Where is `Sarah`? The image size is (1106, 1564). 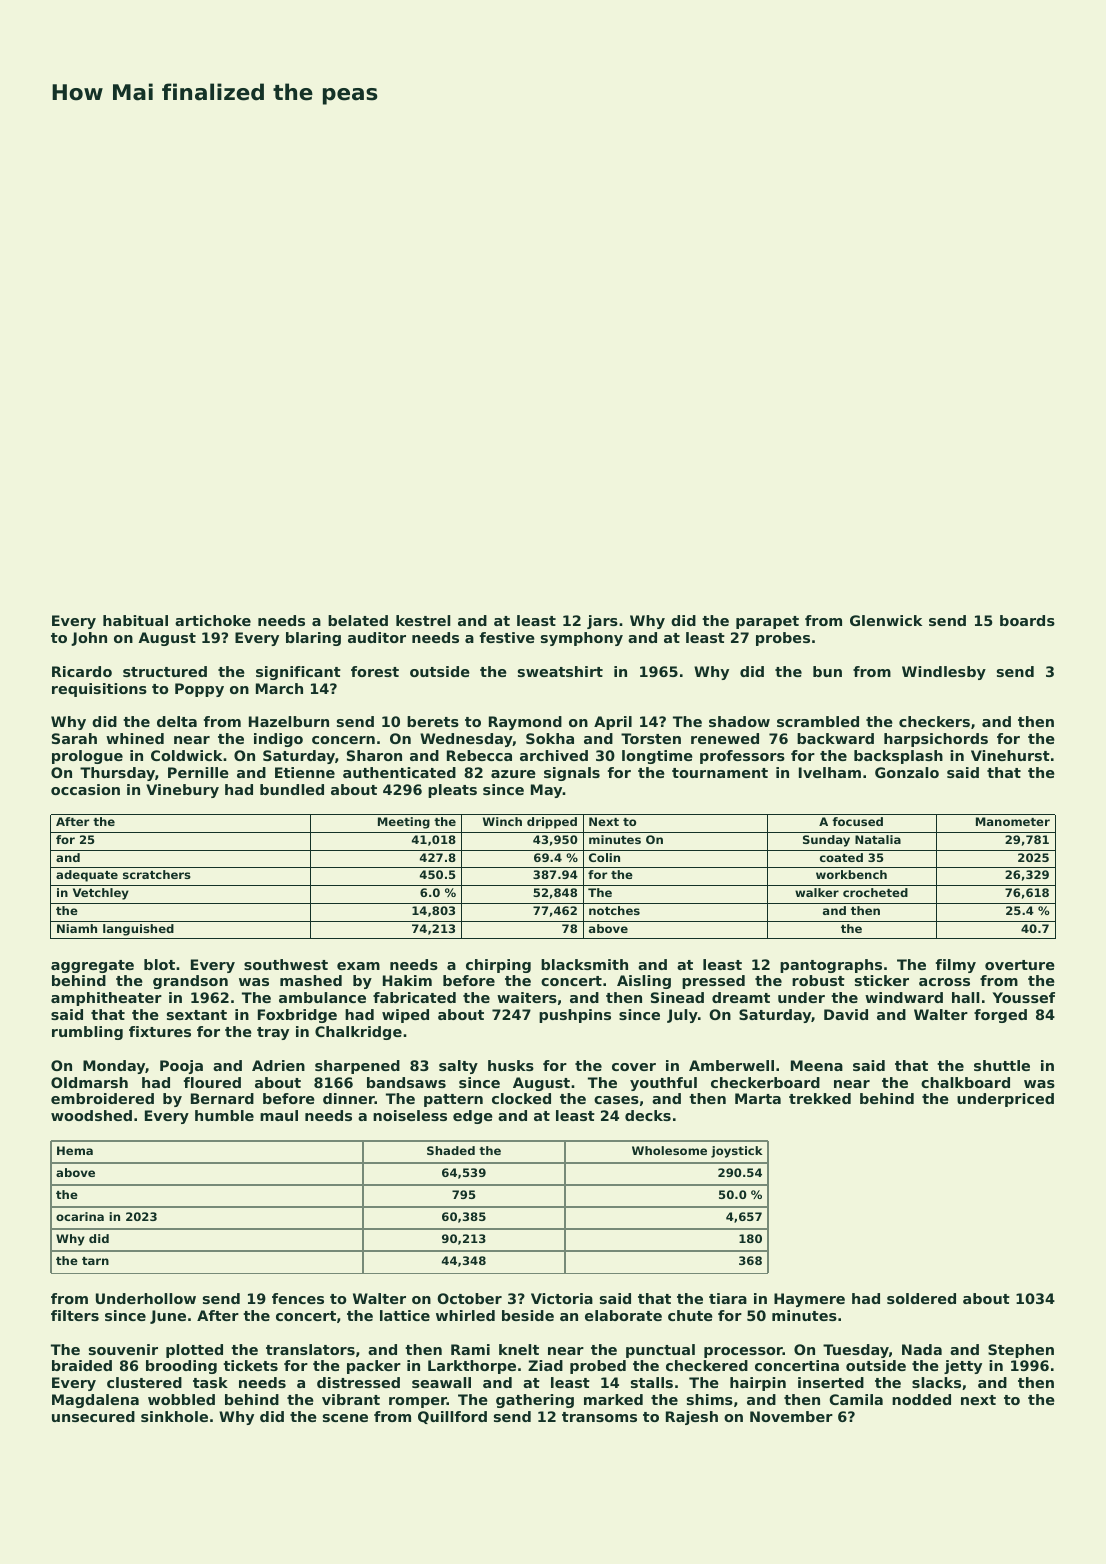
Sarah is located at coordinates (74, 738).
